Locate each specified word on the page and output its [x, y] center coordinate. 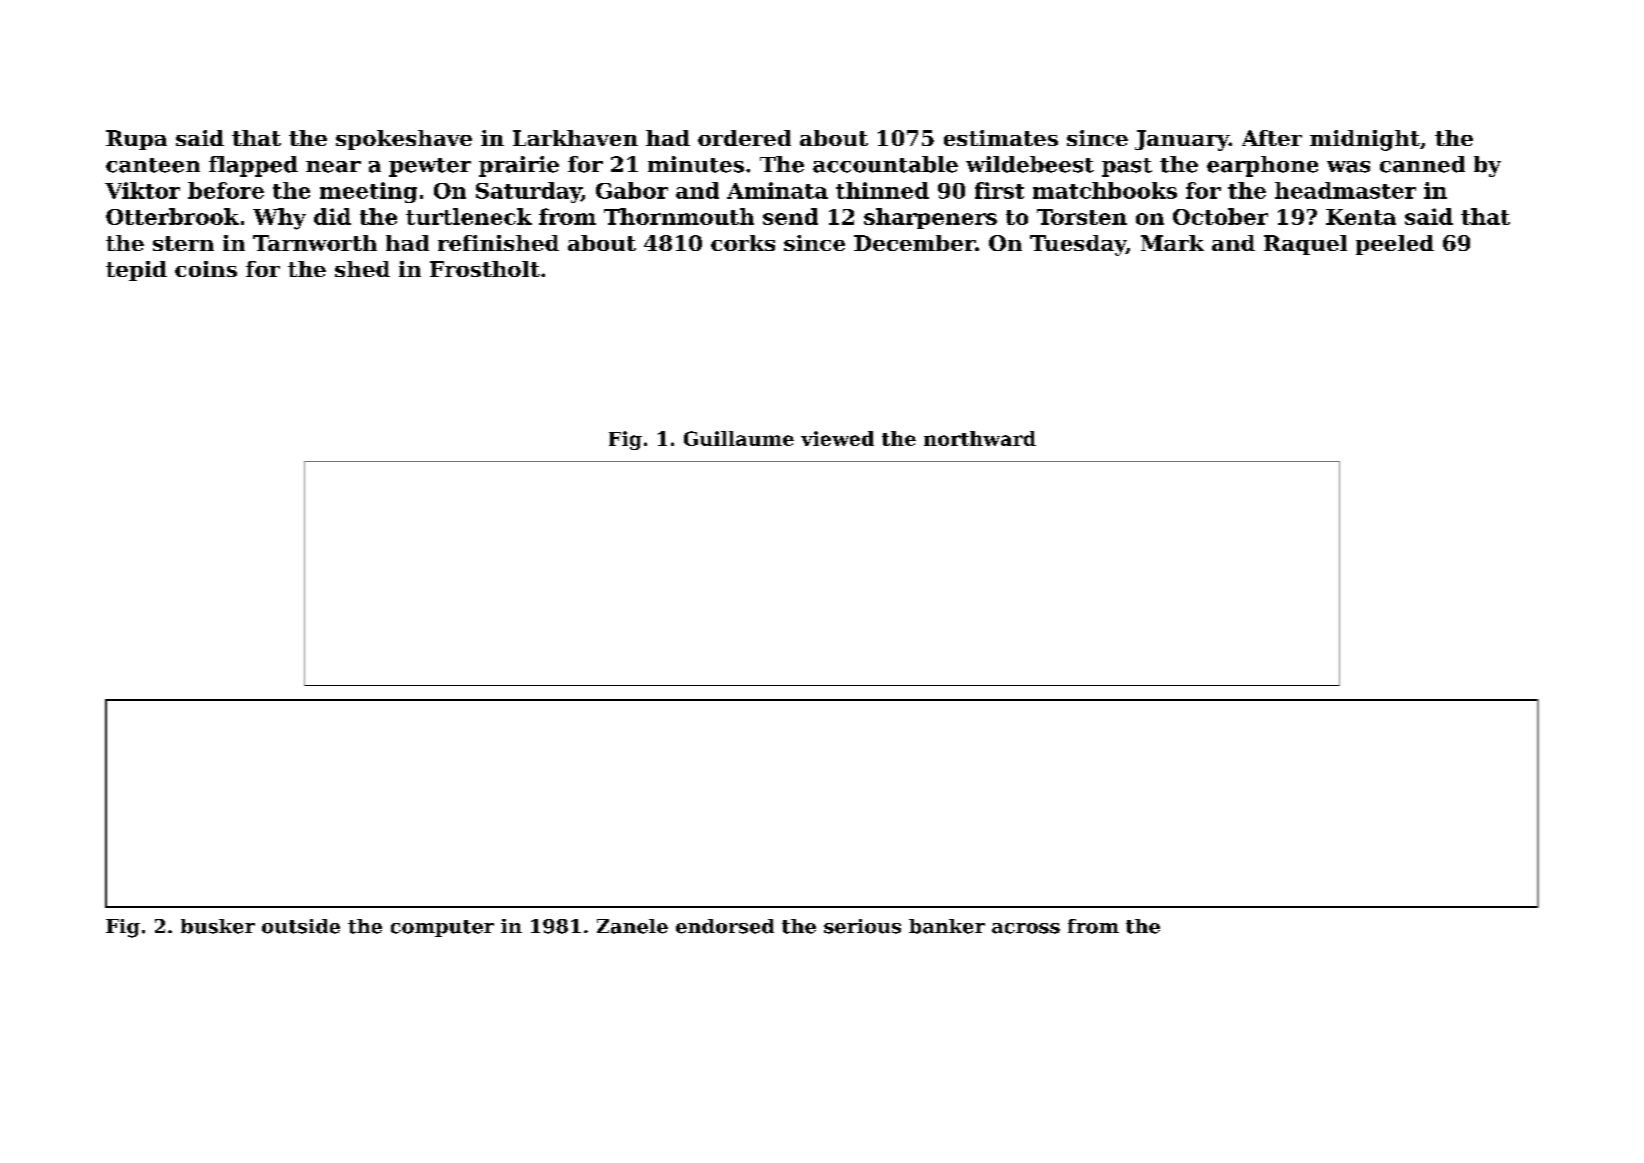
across [1026, 928]
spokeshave [404, 140]
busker [218, 926]
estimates [1001, 138]
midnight [1365, 140]
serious [862, 926]
